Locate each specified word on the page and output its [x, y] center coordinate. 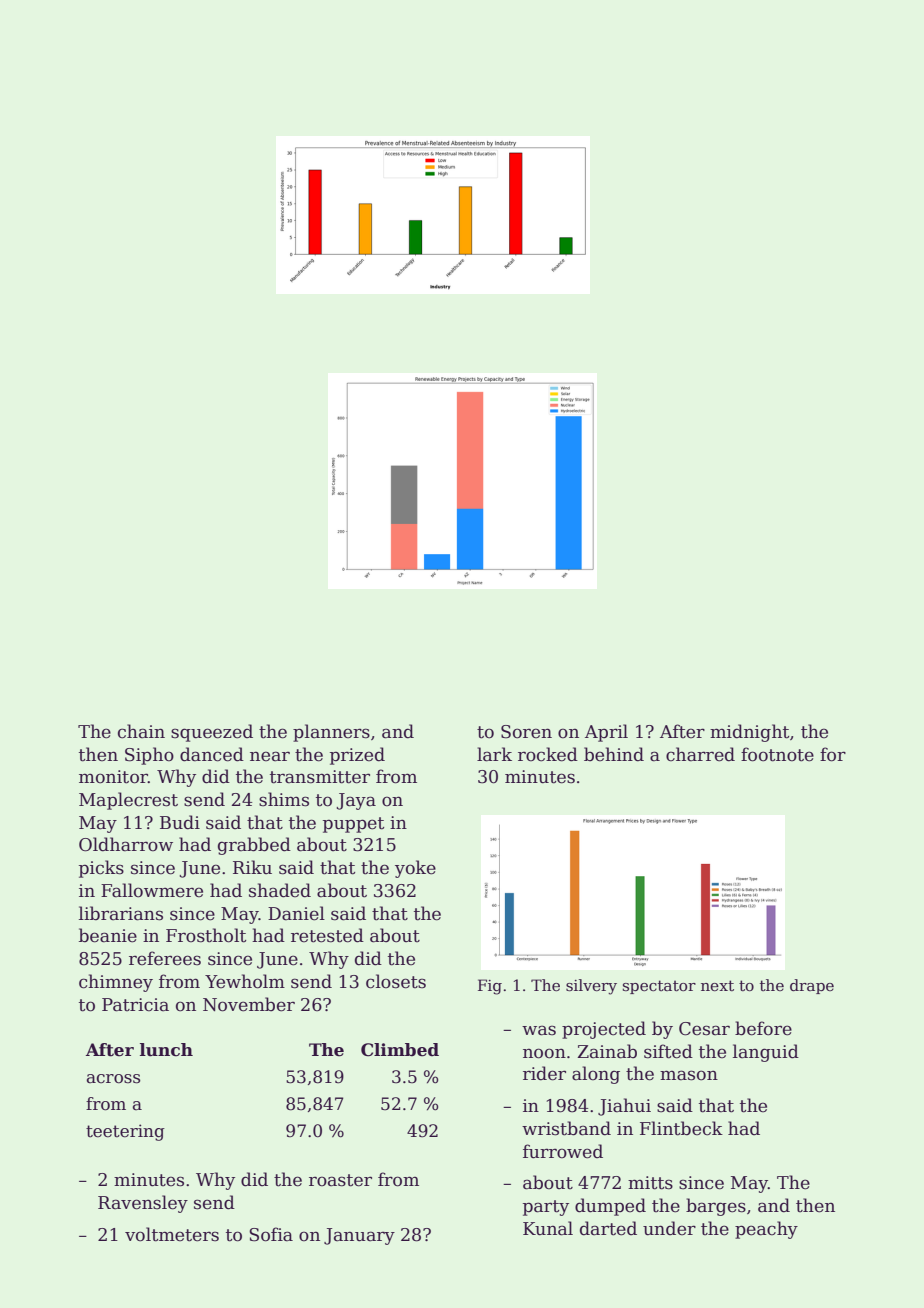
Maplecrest [128, 801]
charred [700, 754]
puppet [353, 825]
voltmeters [172, 1234]
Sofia [271, 1234]
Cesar [704, 1029]
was [539, 1030]
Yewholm [245, 981]
